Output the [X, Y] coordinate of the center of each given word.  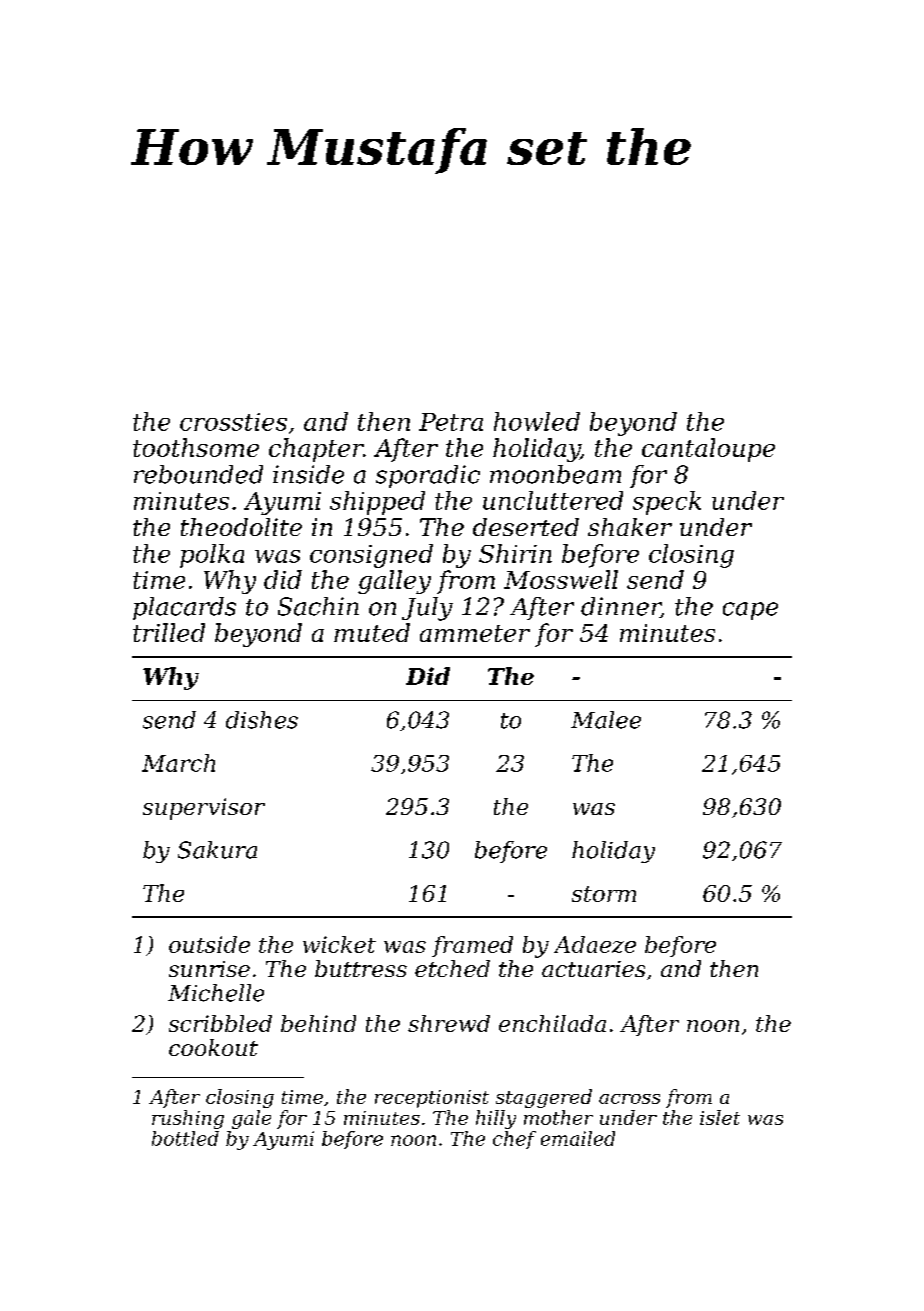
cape [750, 611]
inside [308, 474]
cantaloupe [708, 450]
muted [372, 632]
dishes [262, 720]
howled [537, 421]
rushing [188, 1119]
